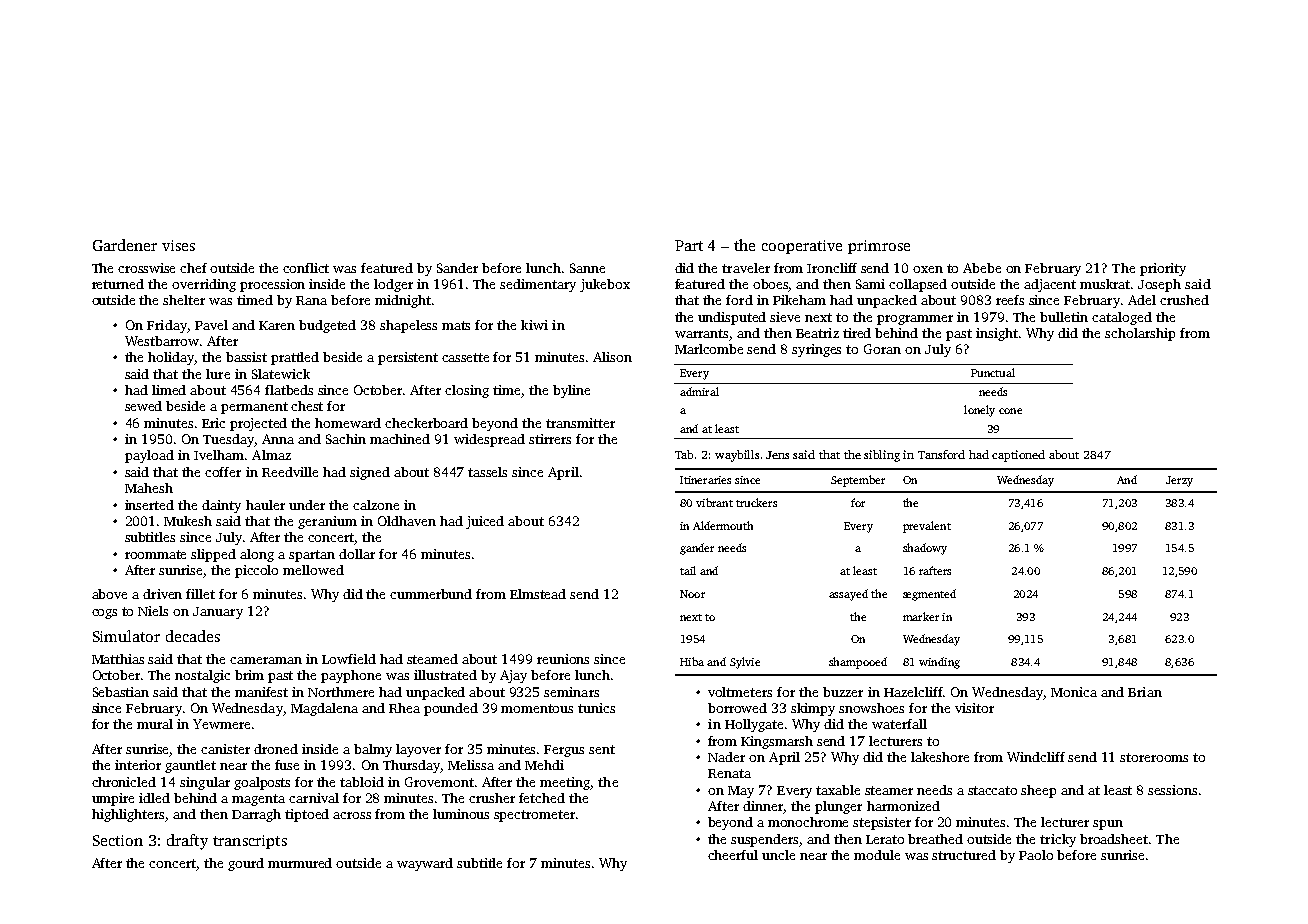 Image resolution: width=1308 pixels, height=924 pixels. I want to click on winding, so click(939, 663).
